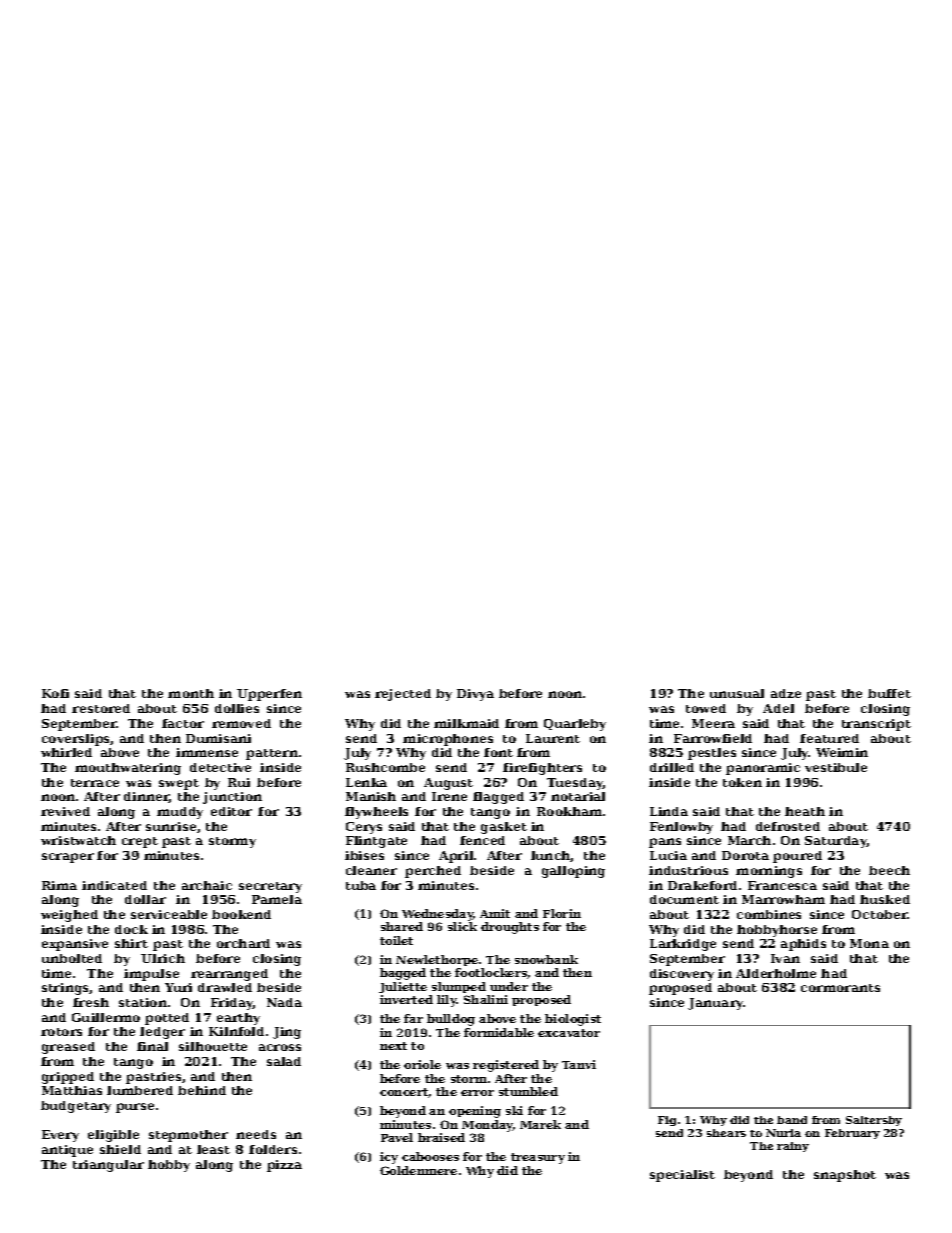  What do you see at coordinates (451, 1020) in the screenshot?
I see `bulldog` at bounding box center [451, 1020].
